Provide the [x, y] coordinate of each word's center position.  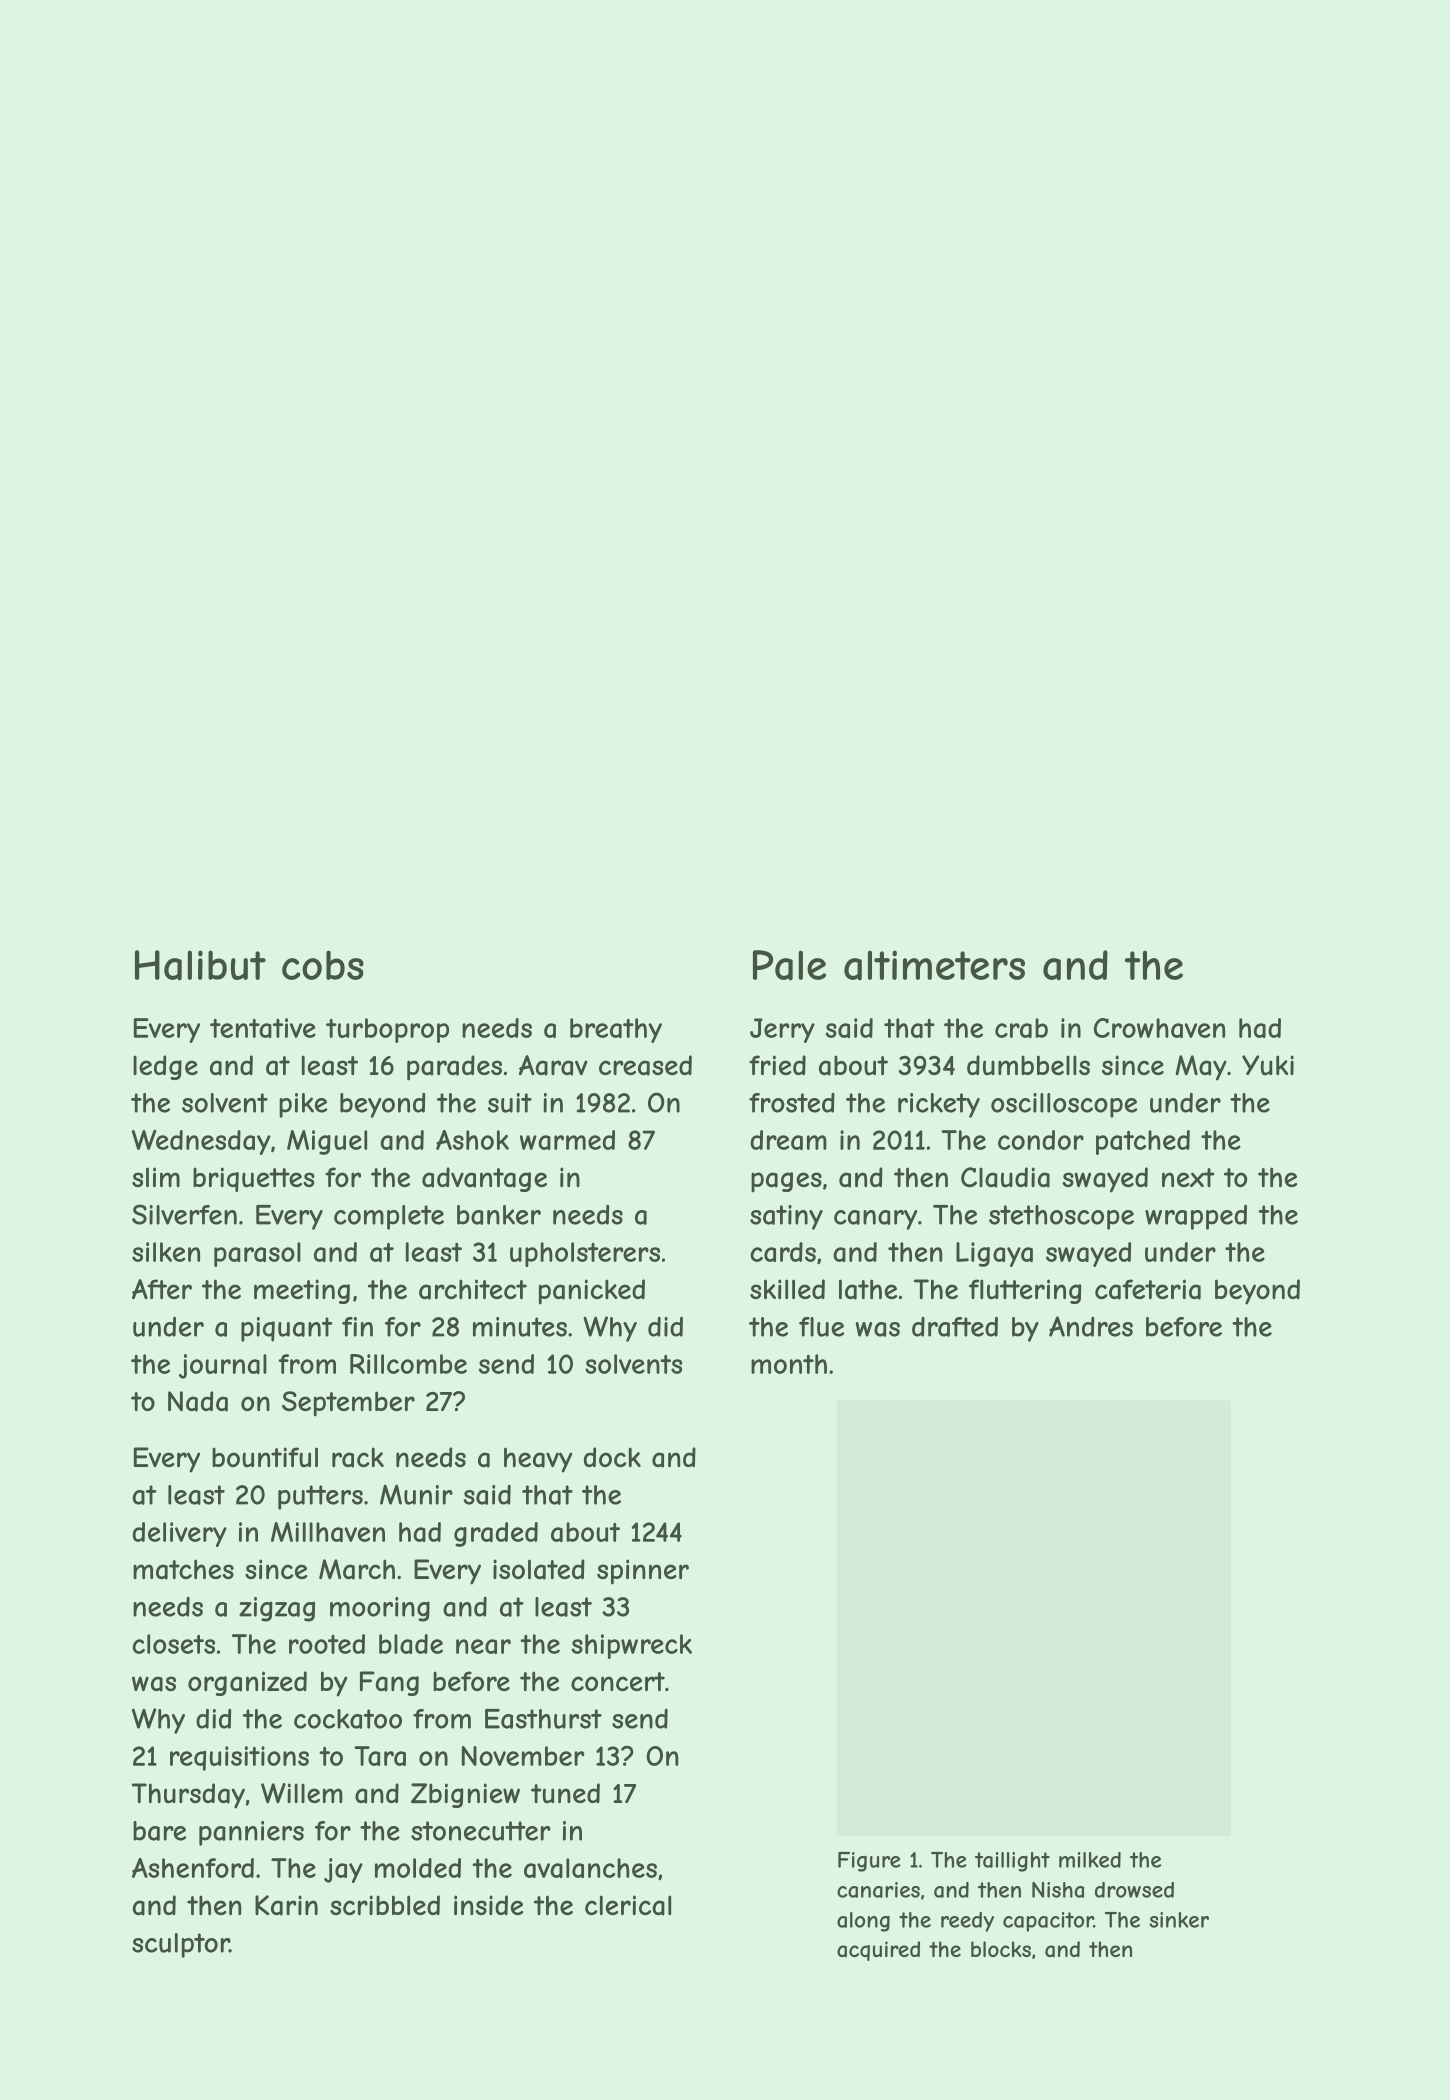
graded [496, 1534]
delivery [179, 1534]
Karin [286, 1905]
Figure [869, 1862]
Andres [1091, 1326]
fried [777, 1065]
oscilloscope [1064, 1105]
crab [1021, 1028]
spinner [643, 1572]
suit [510, 1103]
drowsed [1134, 1890]
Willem [302, 1793]
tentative [263, 1028]
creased [645, 1065]
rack [358, 1457]
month [789, 1364]
